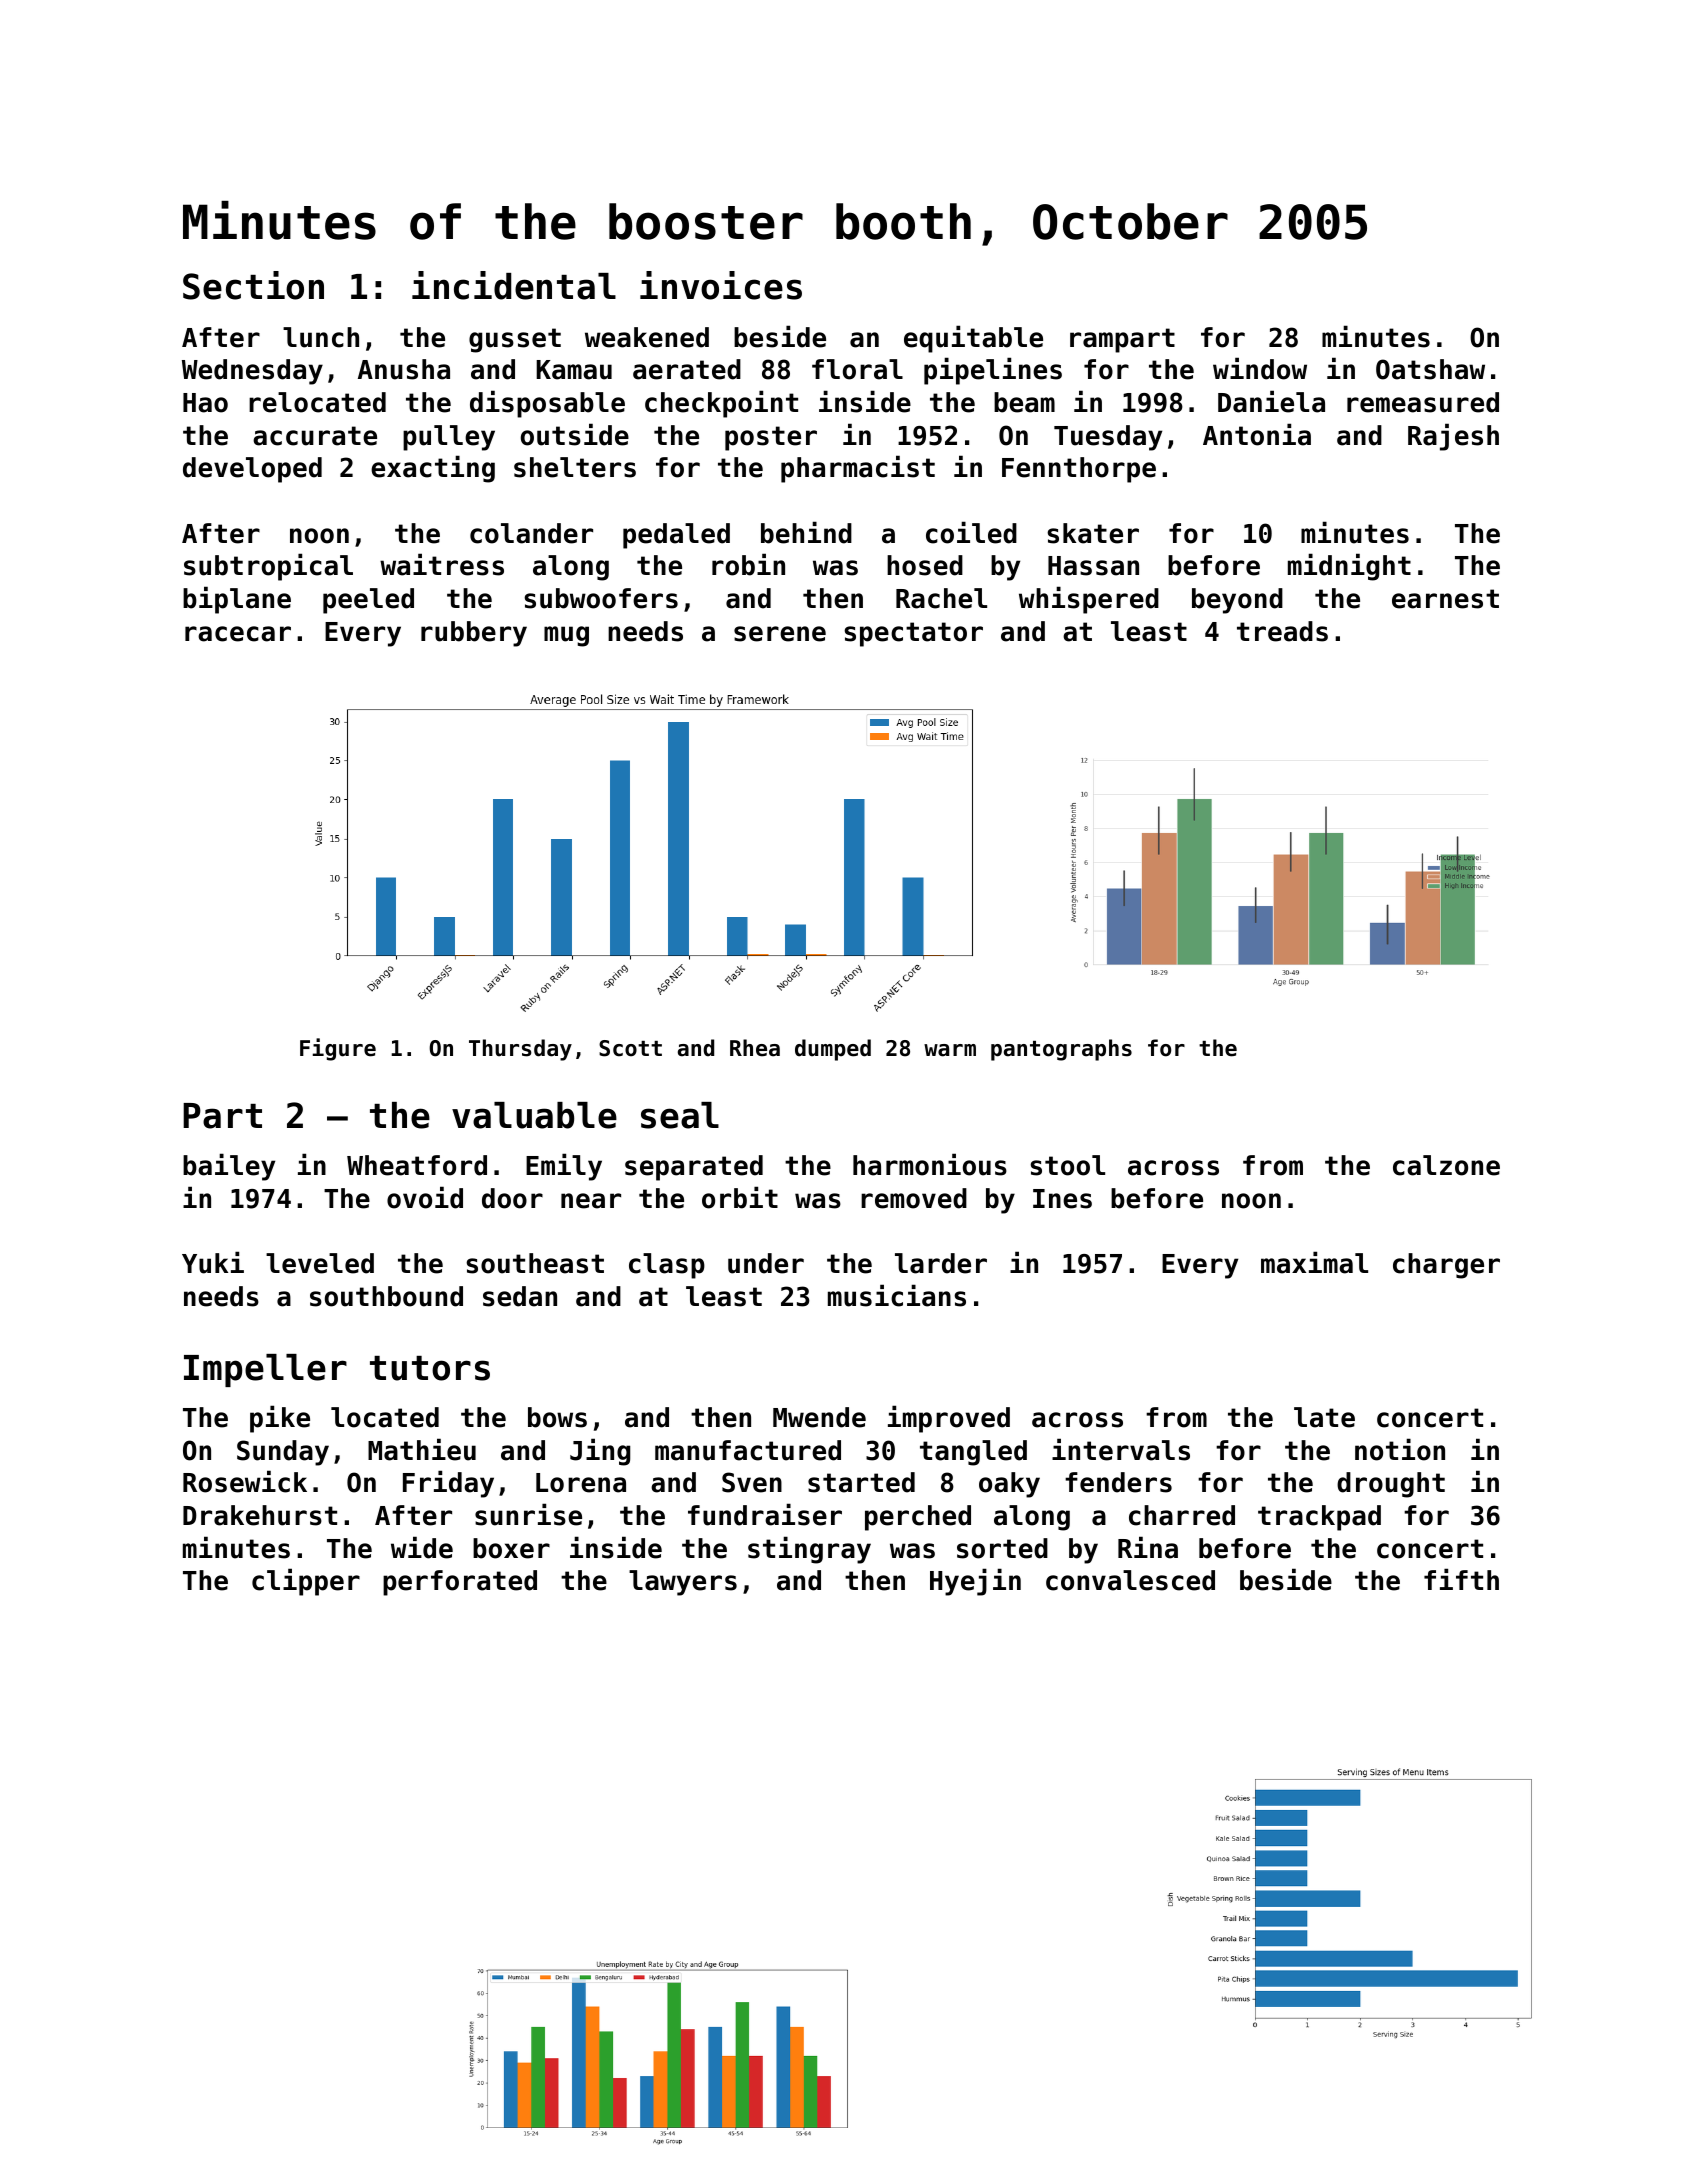  What do you see at coordinates (1430, 369) in the screenshot?
I see `Oatshaw` at bounding box center [1430, 369].
